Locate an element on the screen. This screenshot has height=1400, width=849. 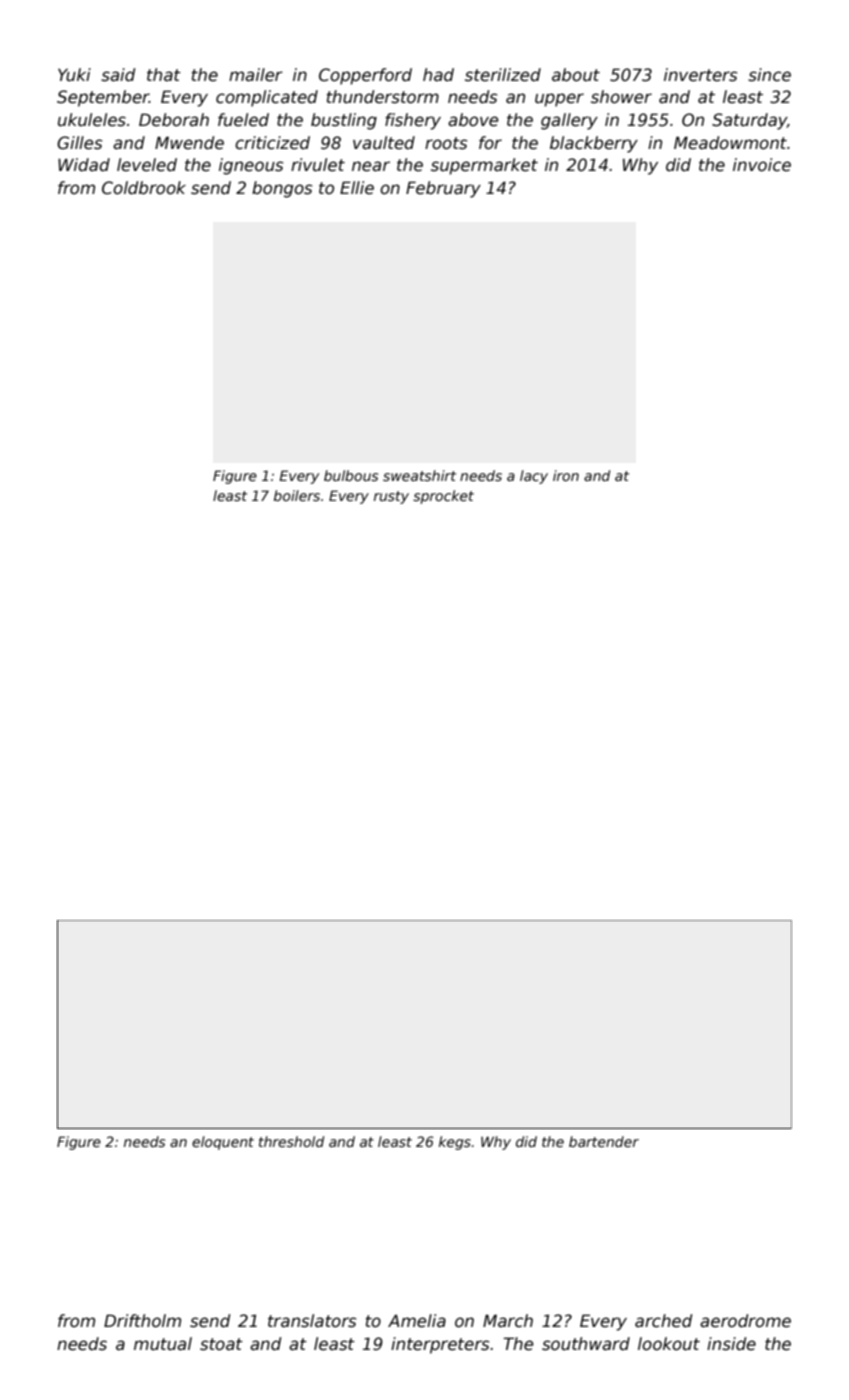
boilers is located at coordinates (297, 495).
